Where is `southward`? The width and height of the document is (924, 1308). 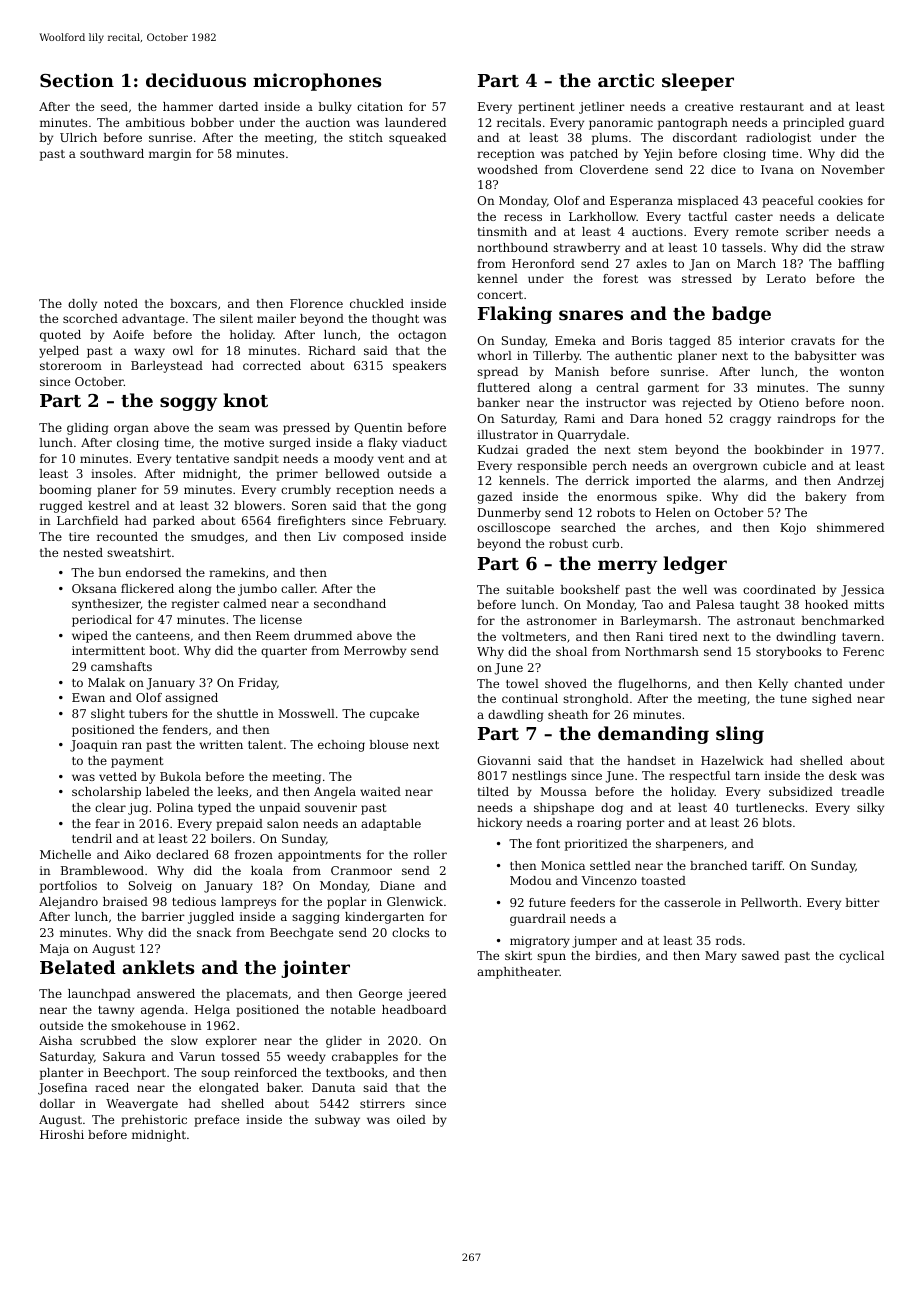 southward is located at coordinates (112, 153).
